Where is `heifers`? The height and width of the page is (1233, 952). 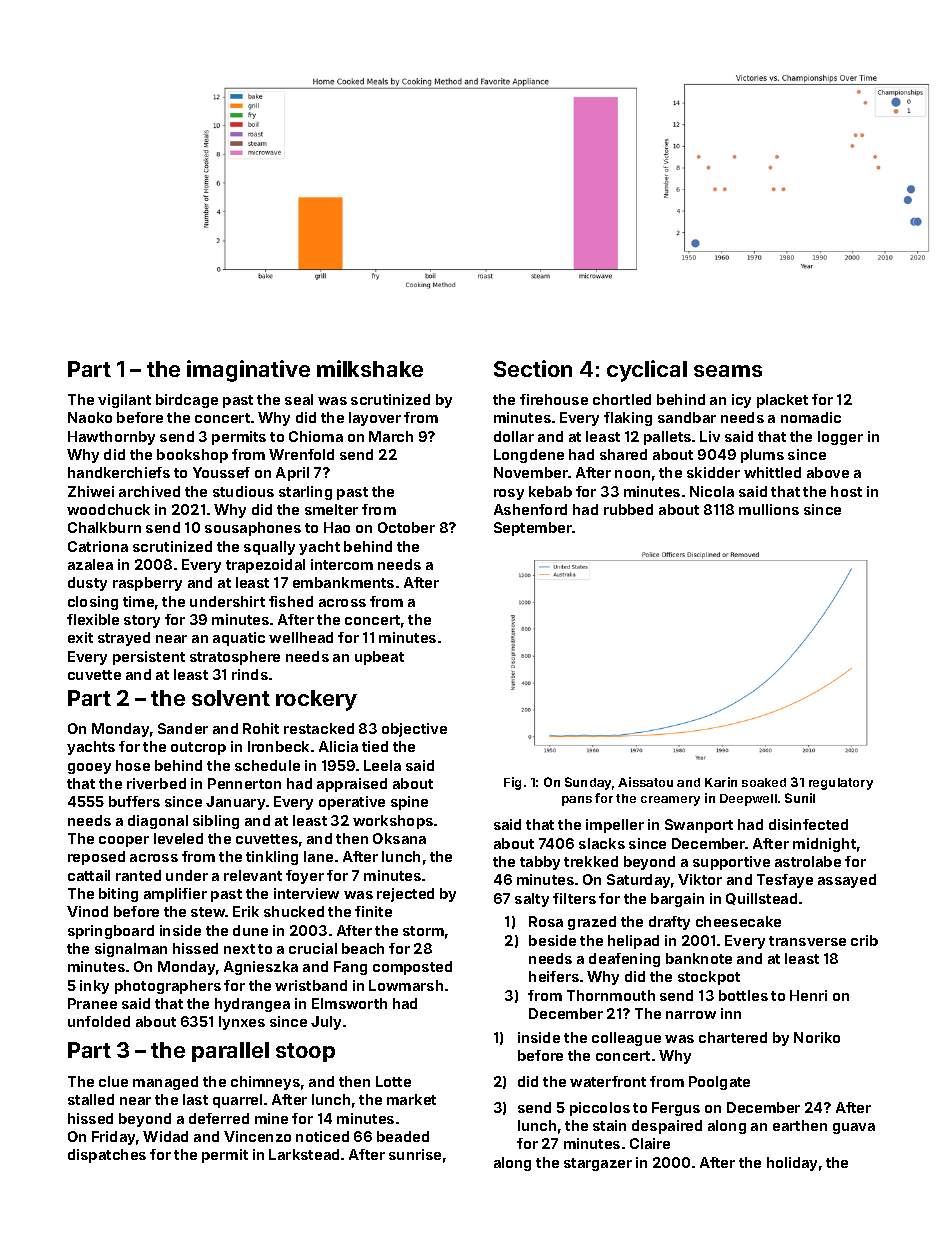
heifers is located at coordinates (554, 976).
